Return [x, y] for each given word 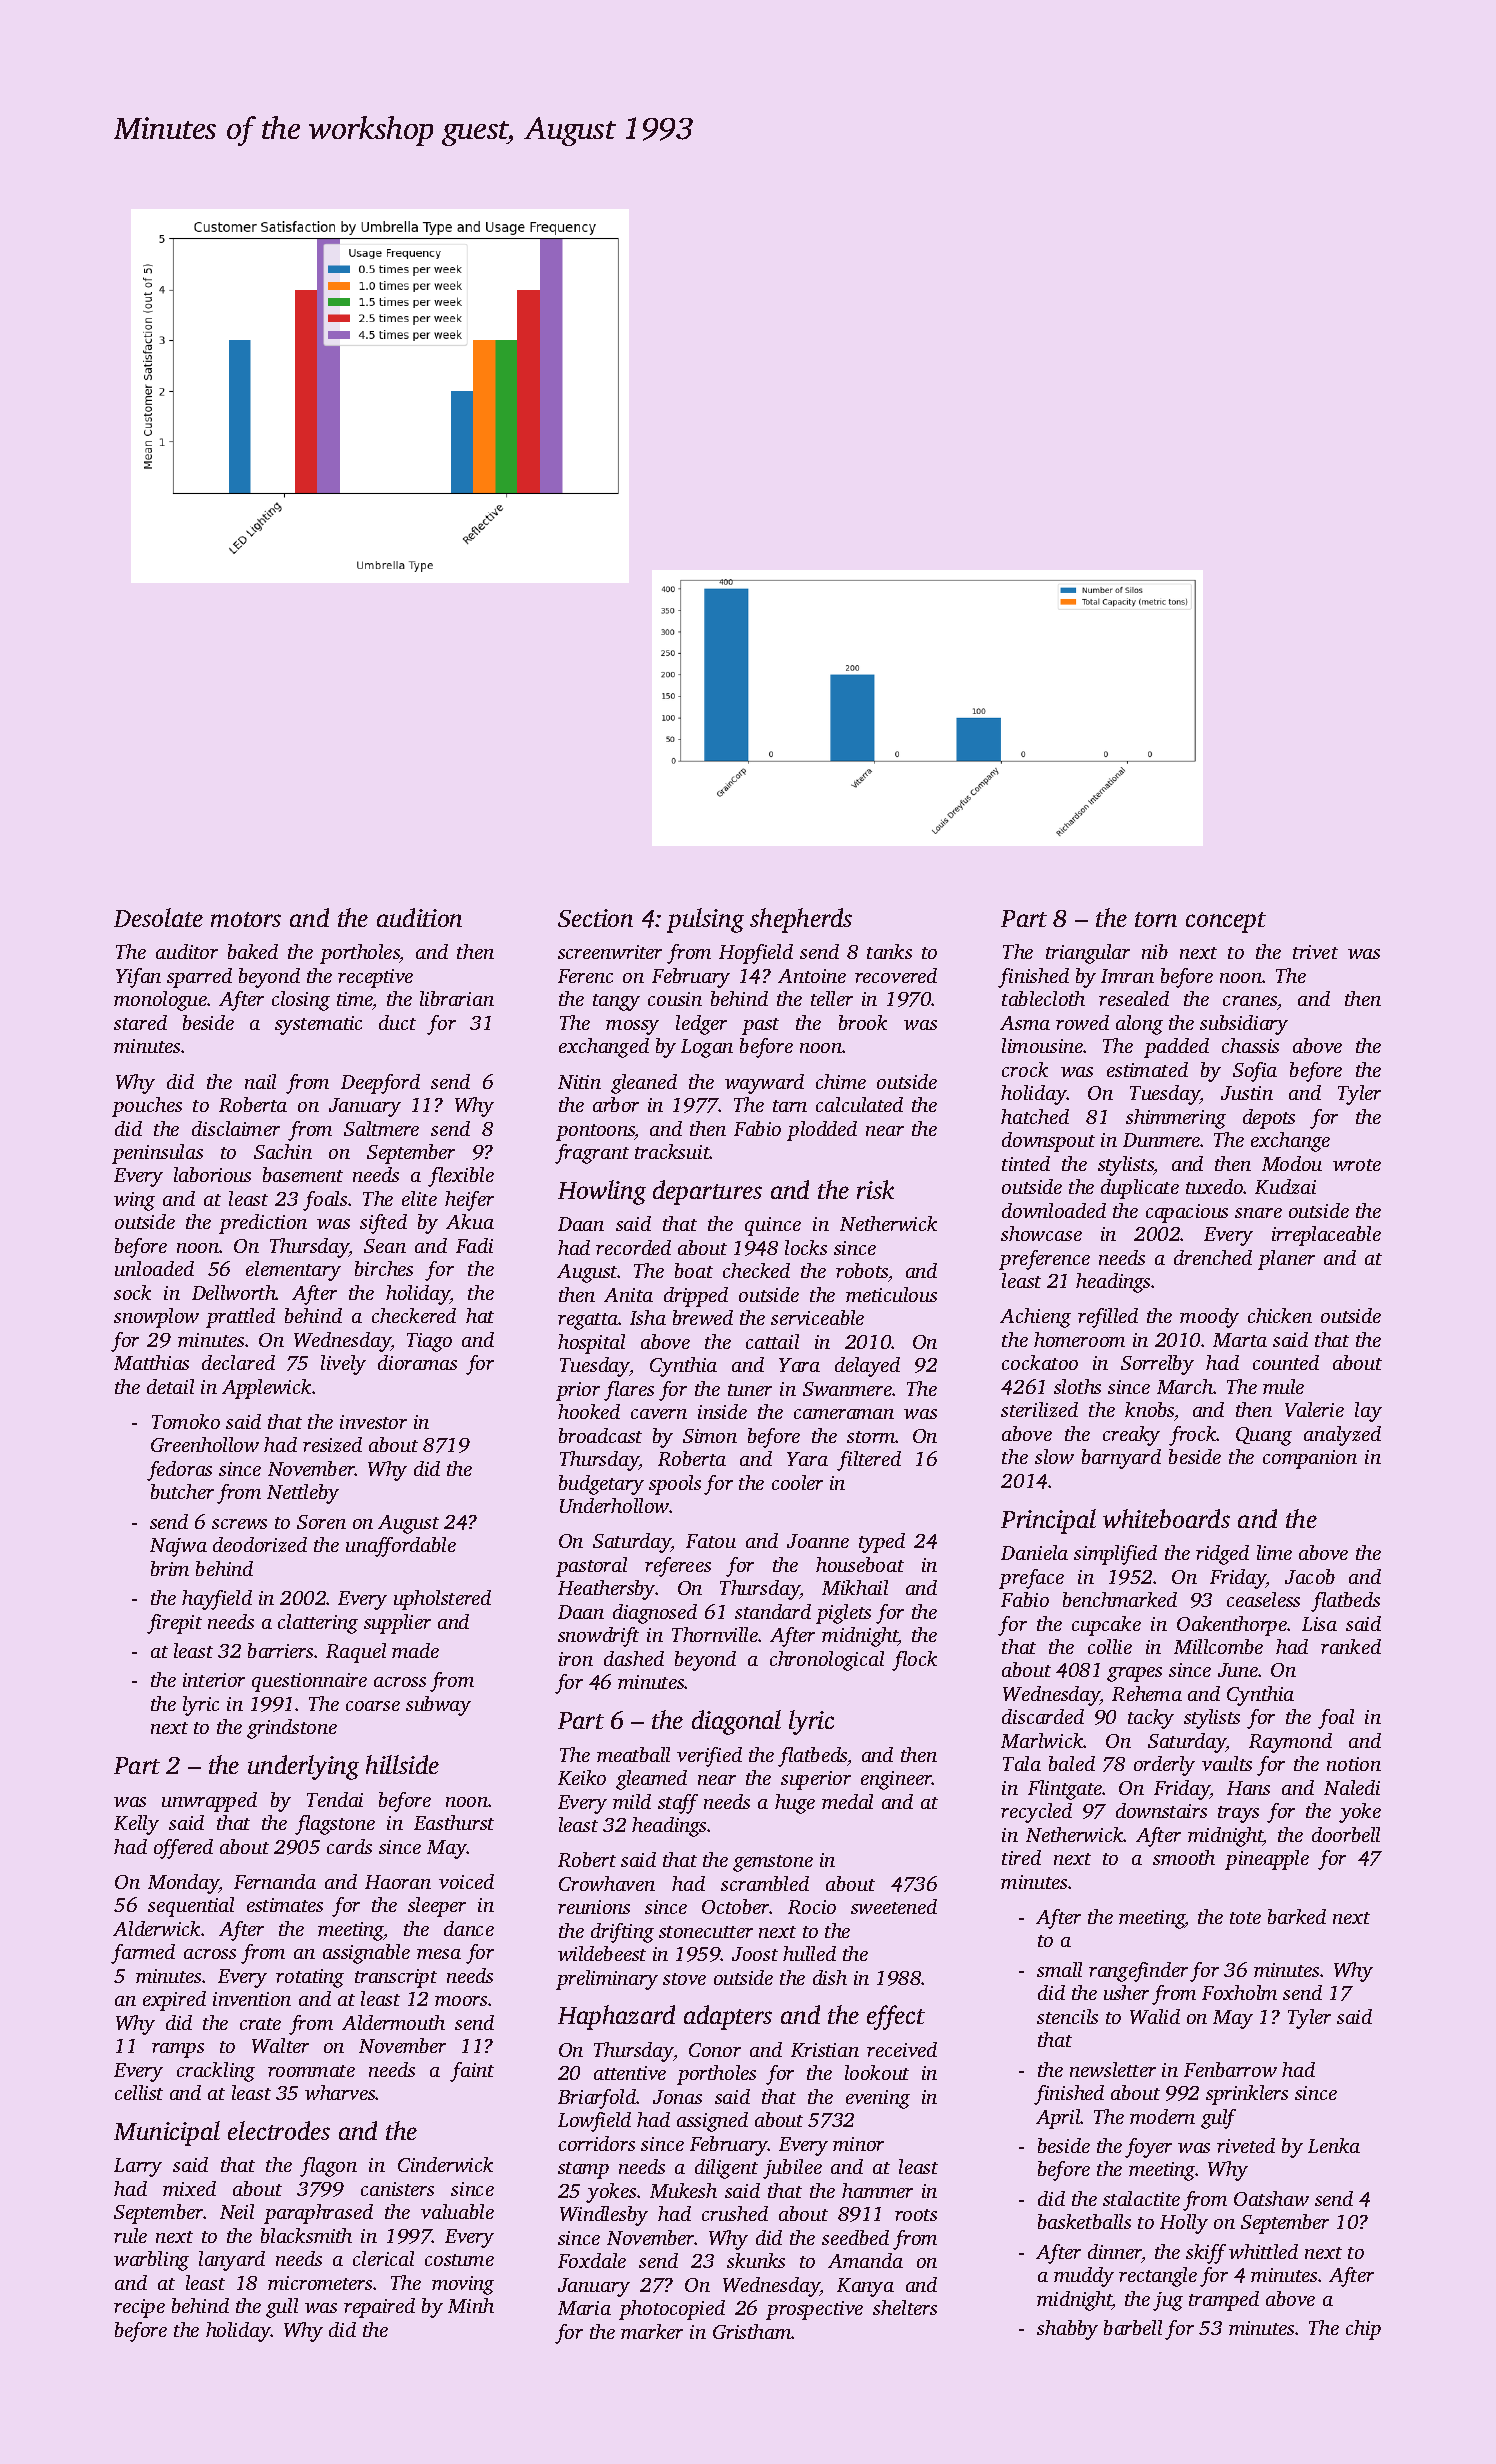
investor [373, 1422]
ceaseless [1263, 1599]
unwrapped [209, 1802]
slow [1054, 1456]
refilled [1108, 1318]
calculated [859, 1104]
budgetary [601, 1485]
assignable [366, 1954]
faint [472, 2072]
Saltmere [381, 1128]
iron [576, 1659]
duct [397, 1022]
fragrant [592, 1154]
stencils [1067, 2016]
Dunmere [1162, 1140]
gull [282, 2308]
